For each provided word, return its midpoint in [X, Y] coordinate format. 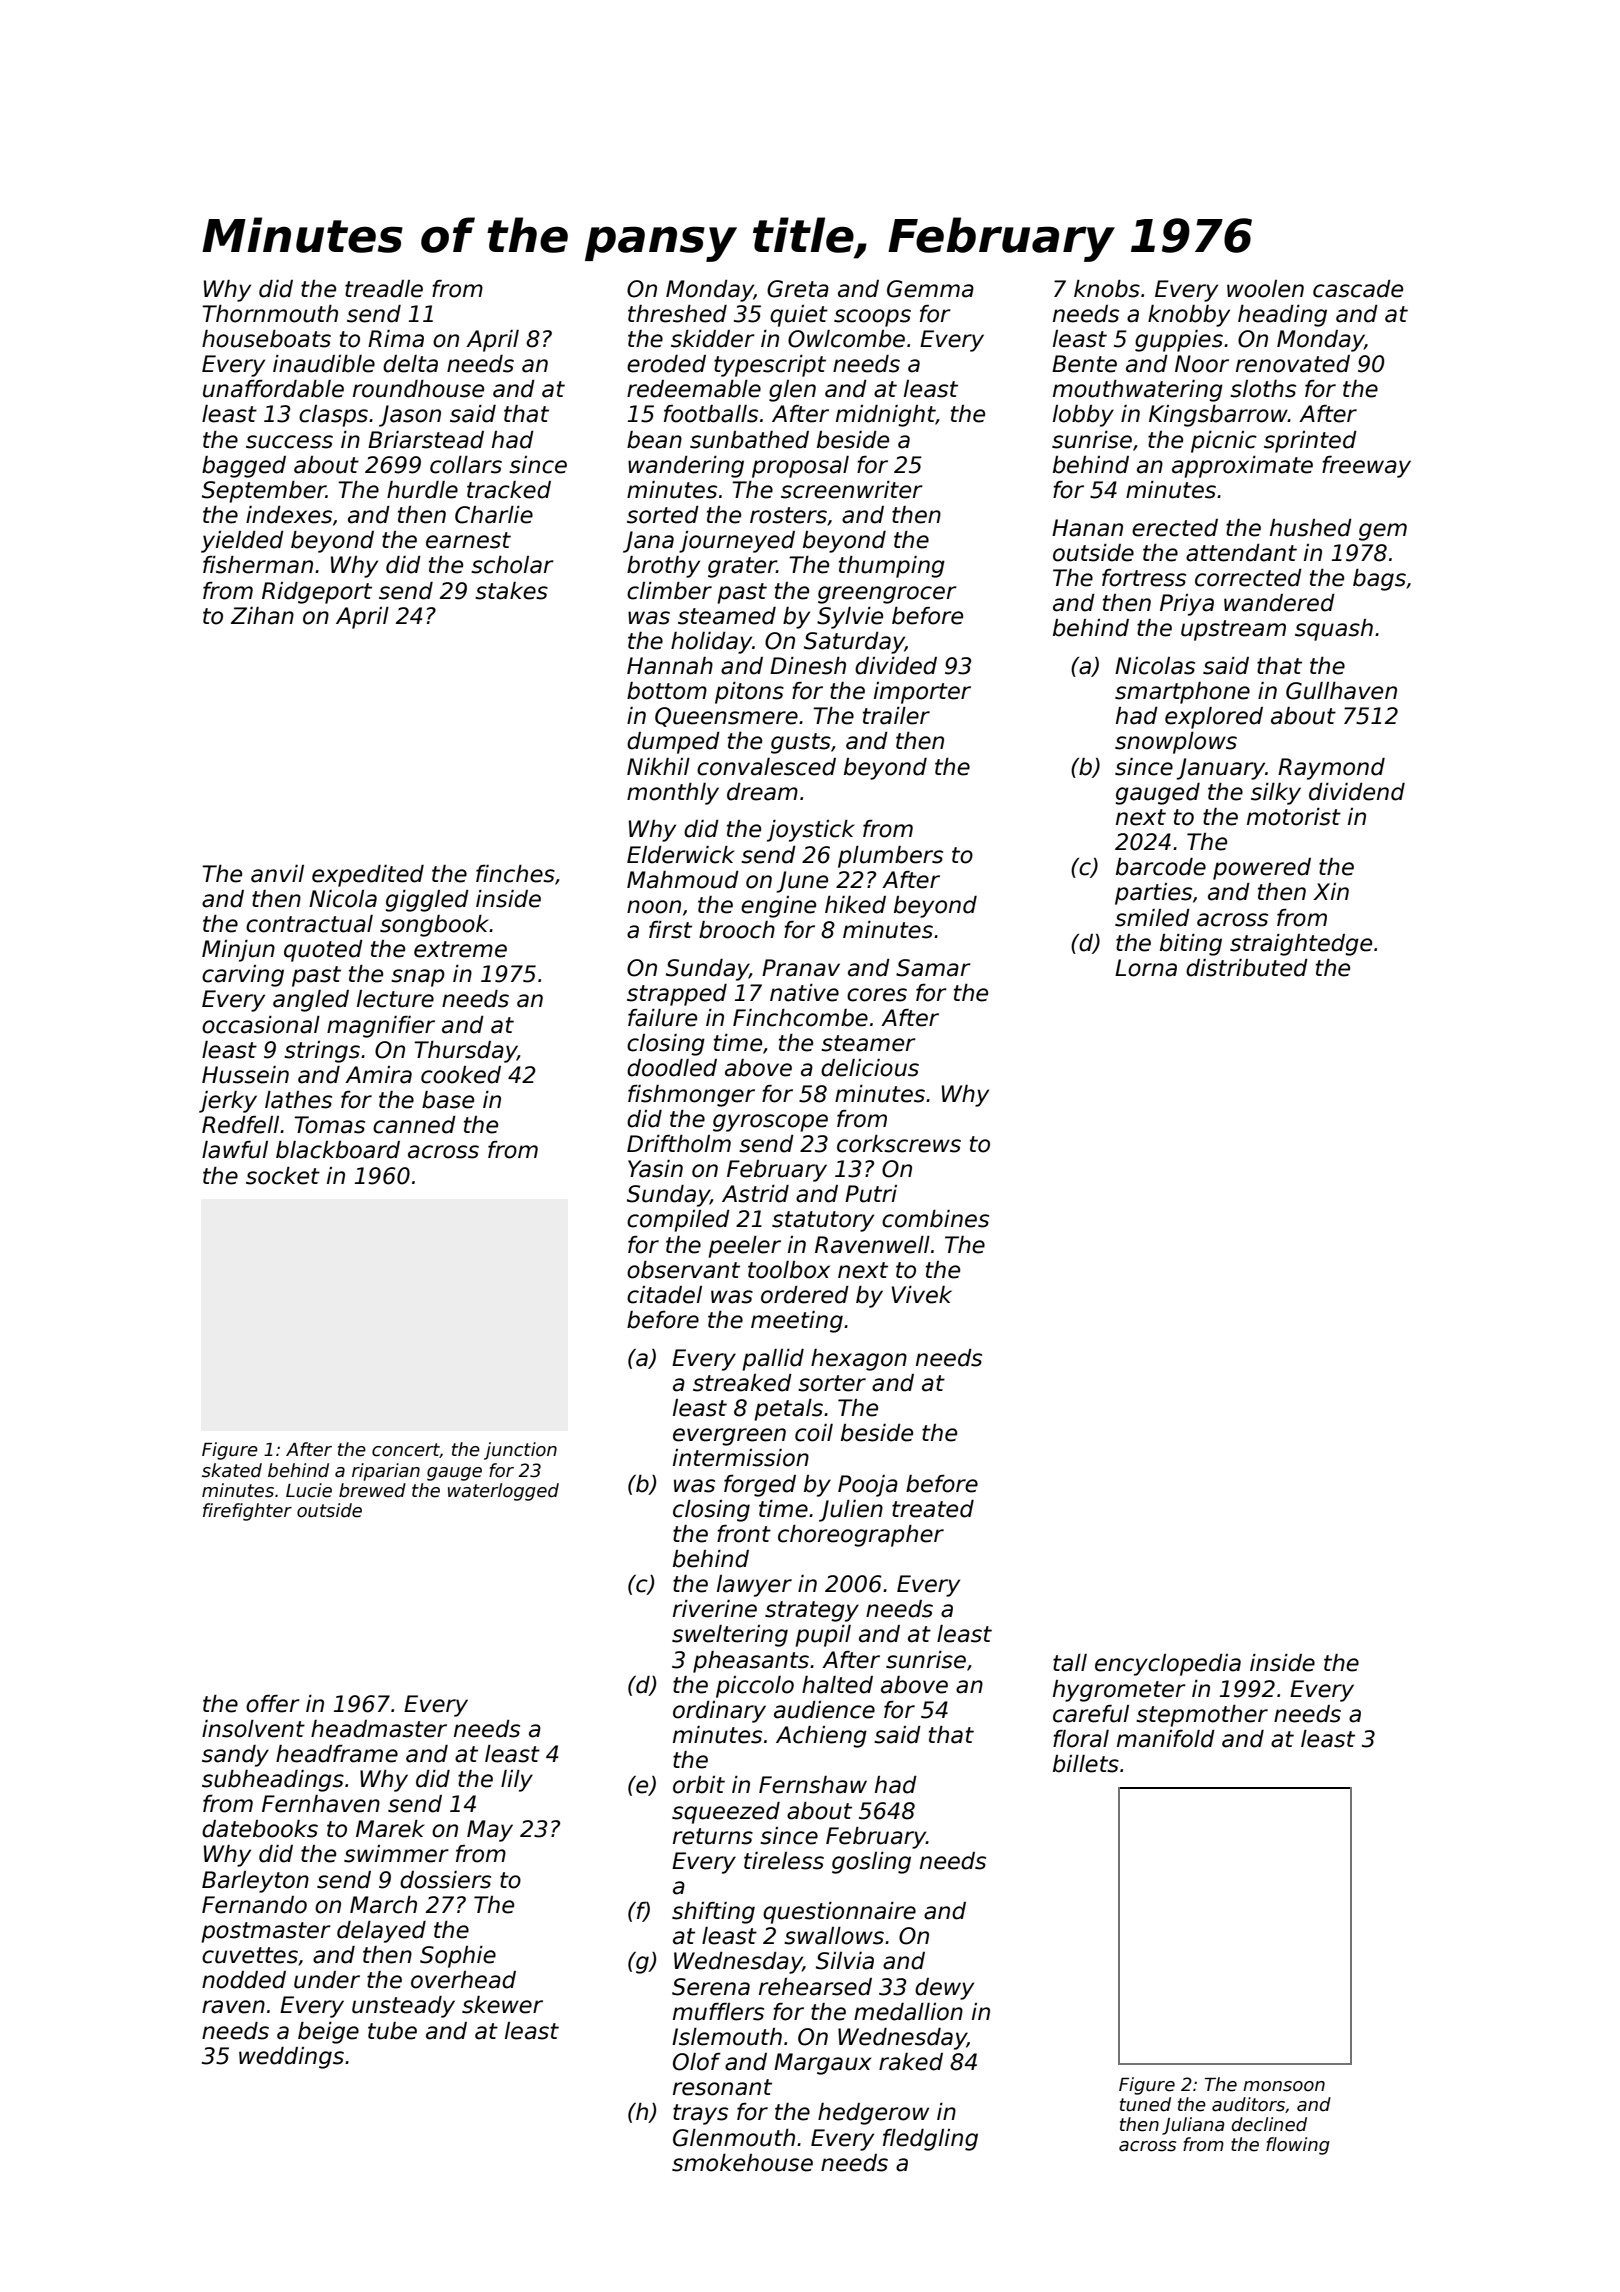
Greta [798, 289]
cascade [1358, 289]
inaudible [324, 364]
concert [406, 1450]
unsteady [403, 2007]
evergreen [729, 1437]
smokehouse [742, 2163]
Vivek [922, 1295]
